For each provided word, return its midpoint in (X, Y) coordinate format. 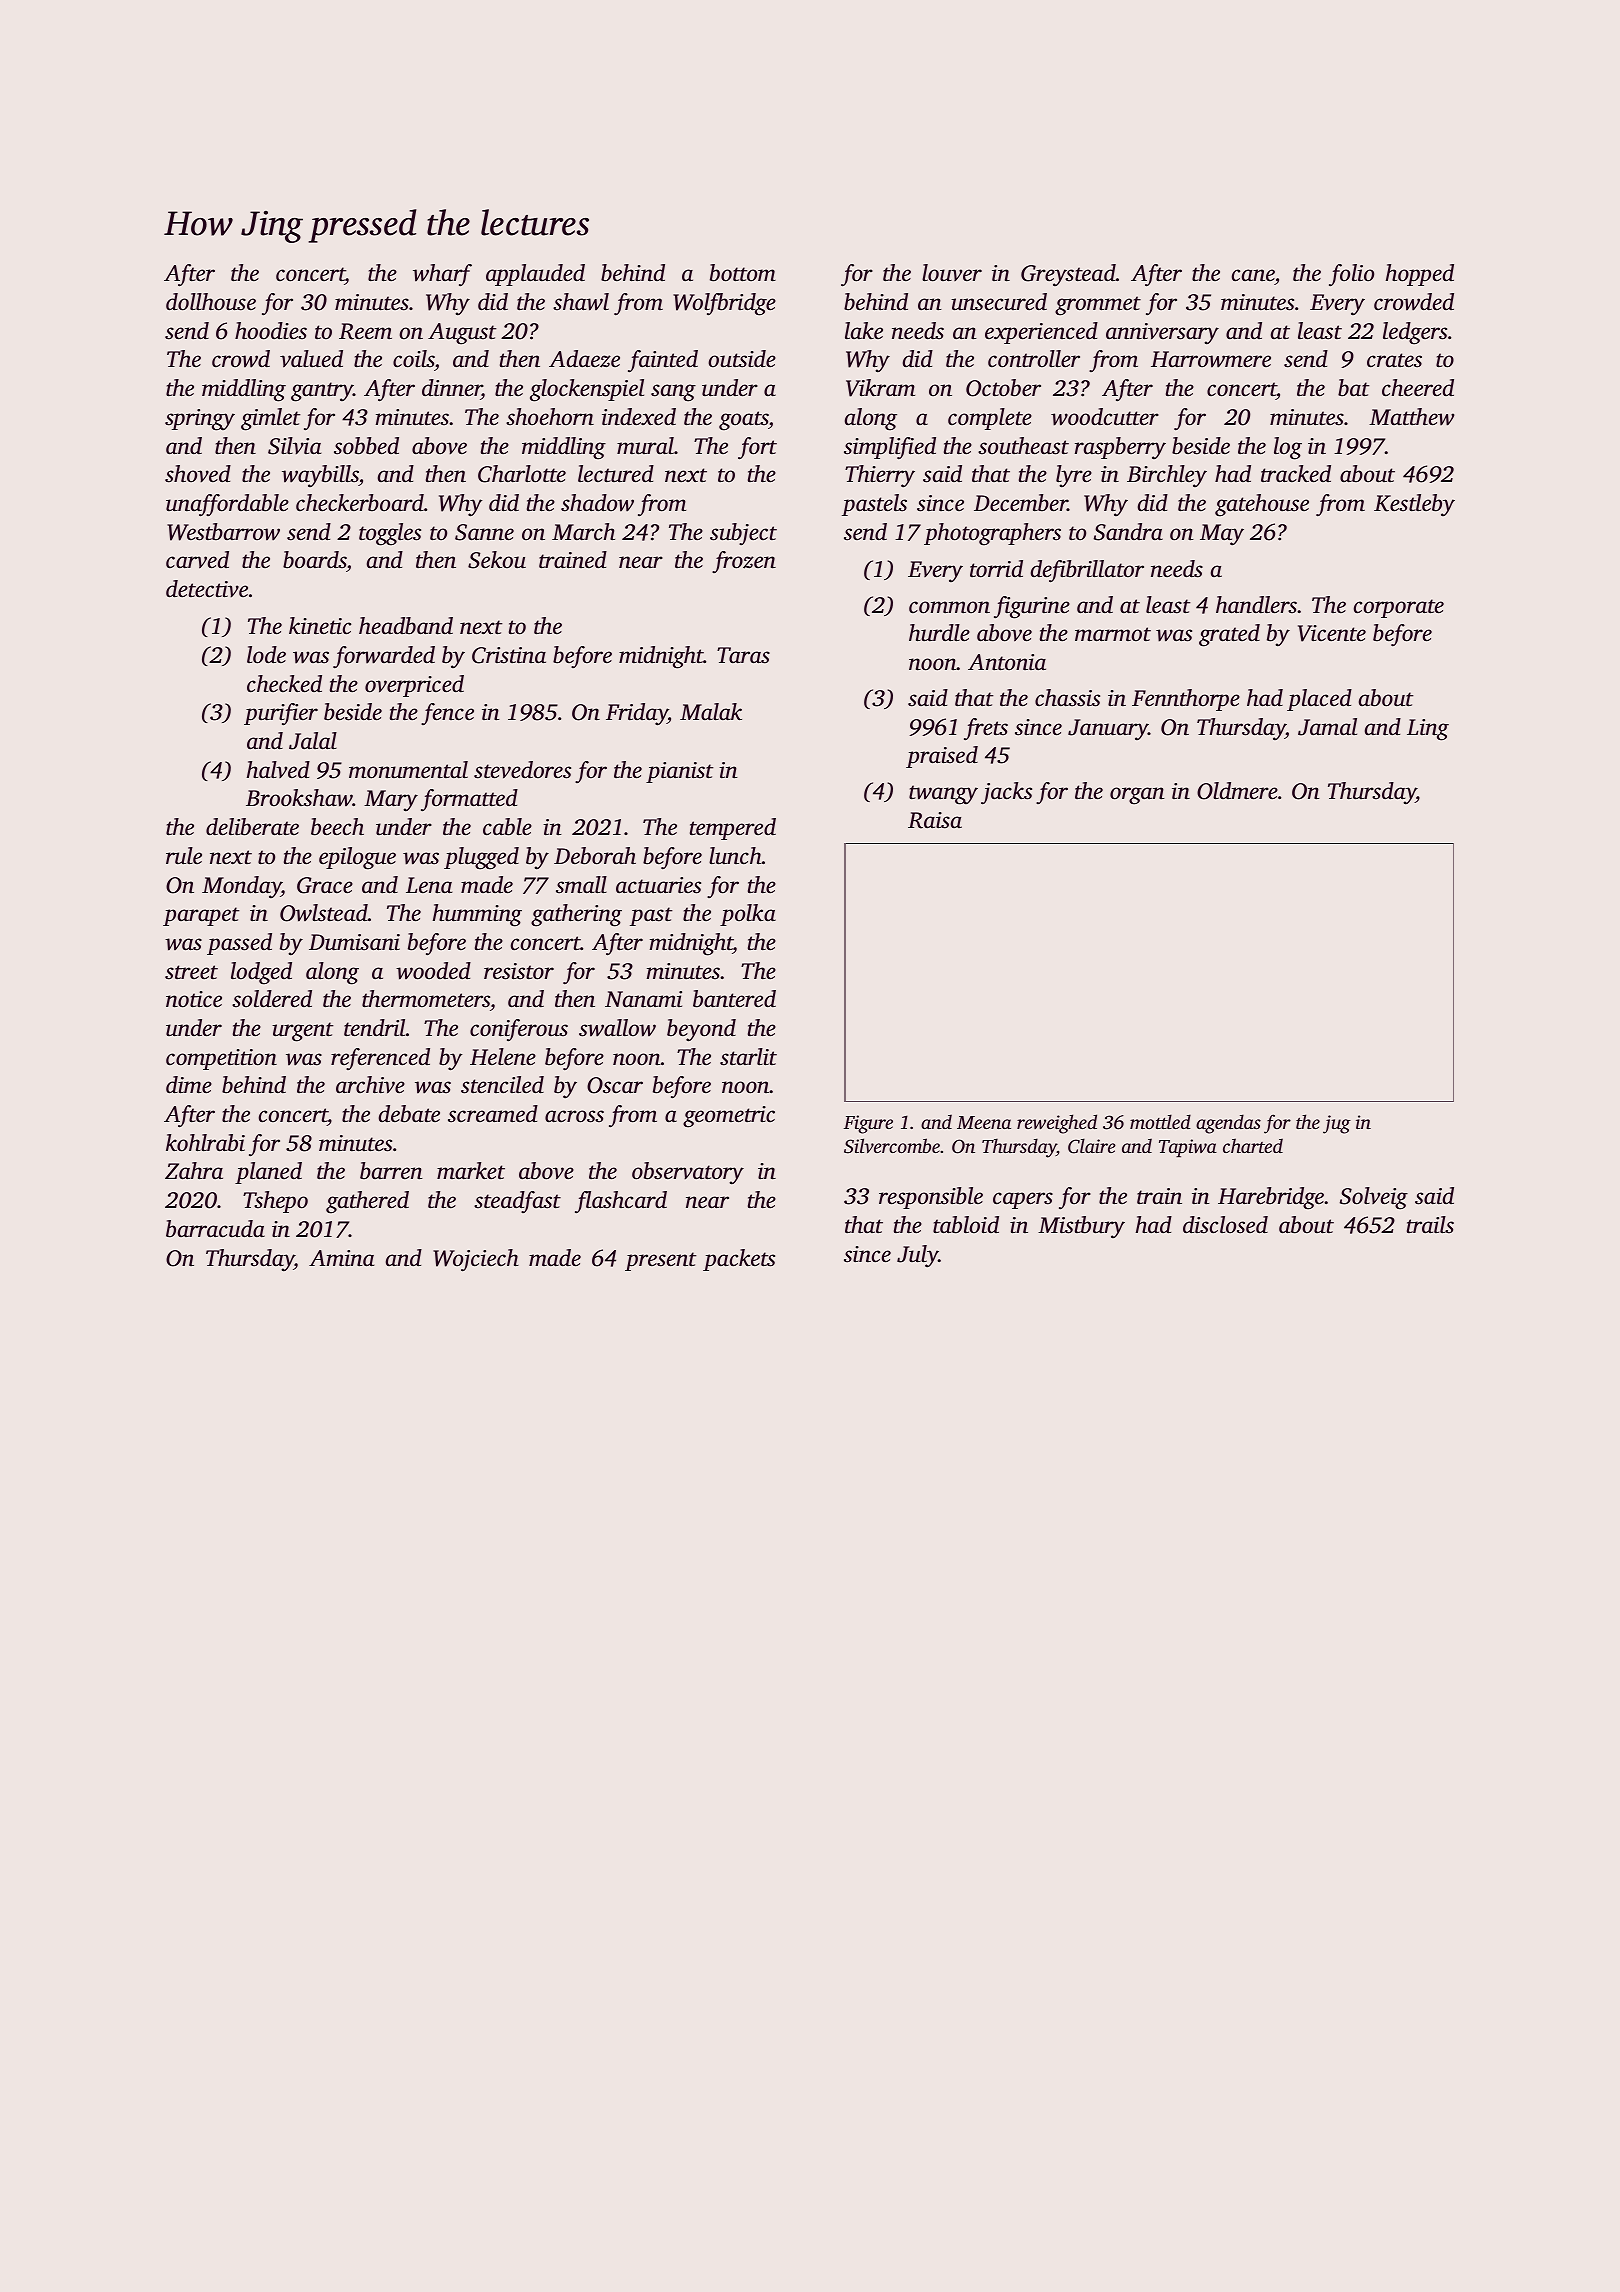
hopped (1420, 275)
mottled (1160, 1121)
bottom (743, 273)
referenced (380, 1059)
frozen (744, 562)
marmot (1113, 634)
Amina (341, 1258)
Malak (711, 712)
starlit (748, 1057)
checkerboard (360, 503)
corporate (1399, 608)
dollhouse (211, 302)
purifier (281, 714)
